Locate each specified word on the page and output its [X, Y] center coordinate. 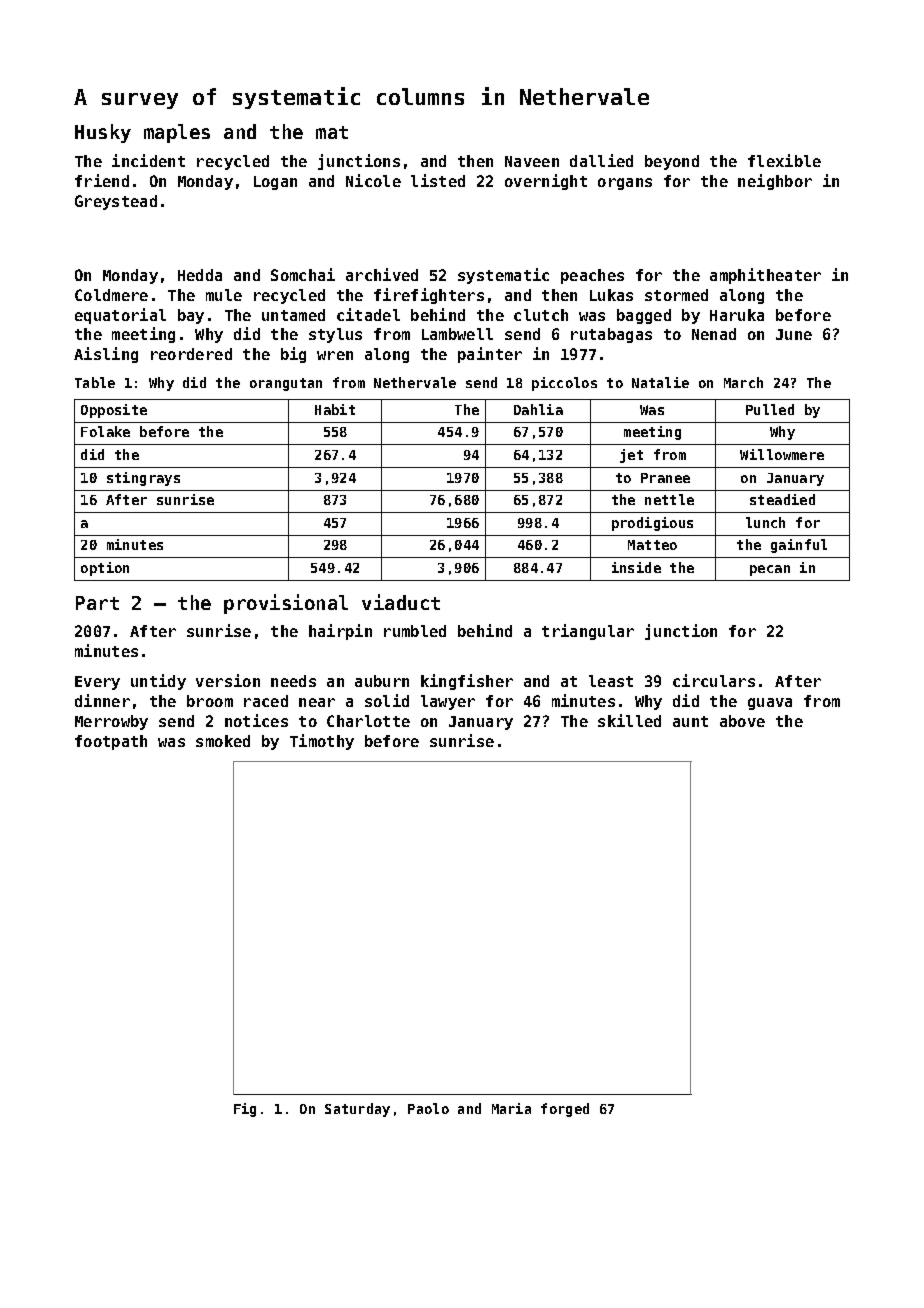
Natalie [660, 382]
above [742, 721]
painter [490, 355]
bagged [644, 316]
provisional [286, 604]
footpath [111, 742]
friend [102, 180]
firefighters [429, 296]
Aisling [106, 355]
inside [636, 567]
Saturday [357, 1110]
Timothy [322, 742]
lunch [765, 522]
